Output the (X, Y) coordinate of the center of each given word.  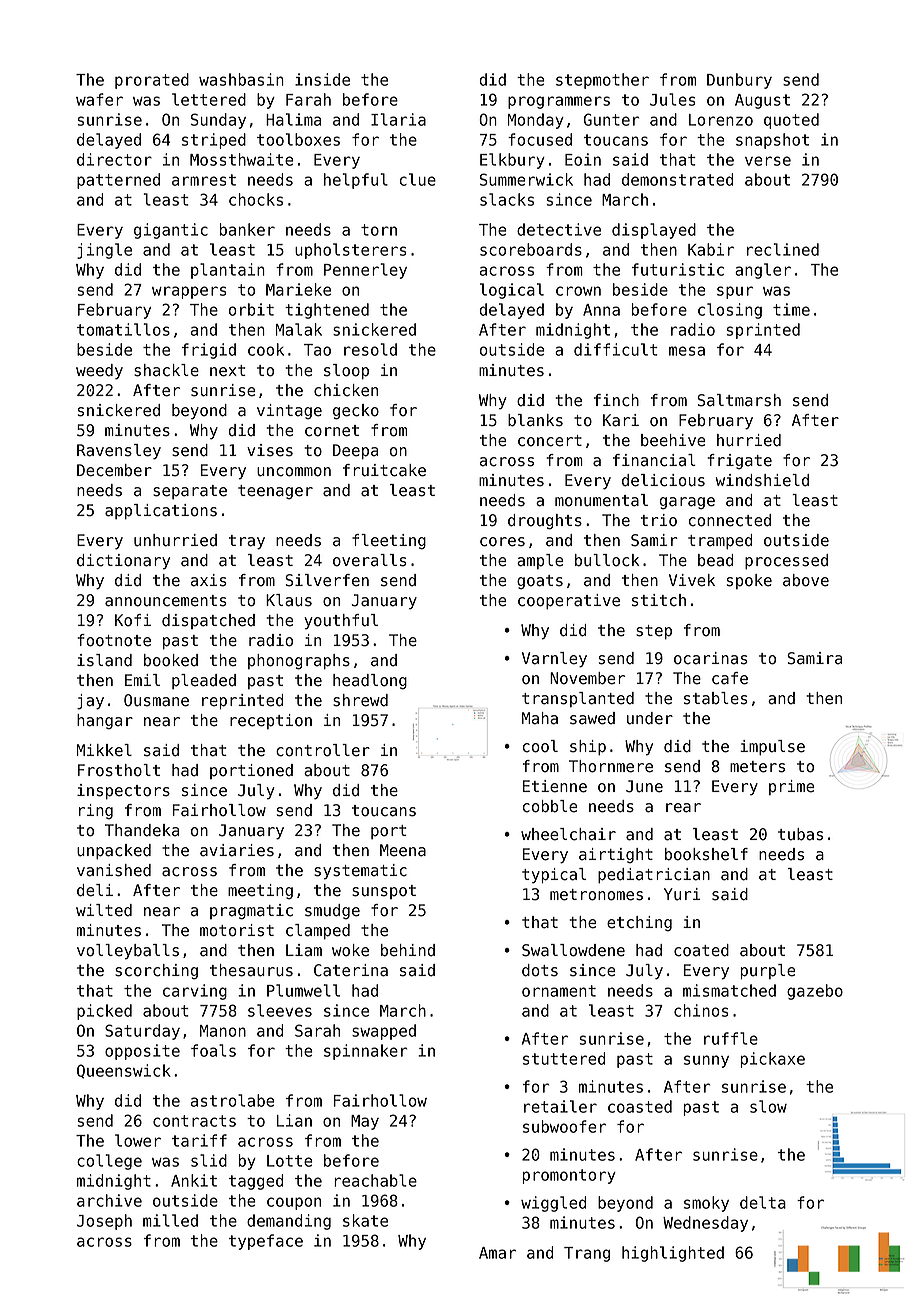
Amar (497, 1253)
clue (418, 179)
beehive (673, 440)
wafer (99, 99)
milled (170, 1220)
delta (763, 1202)
